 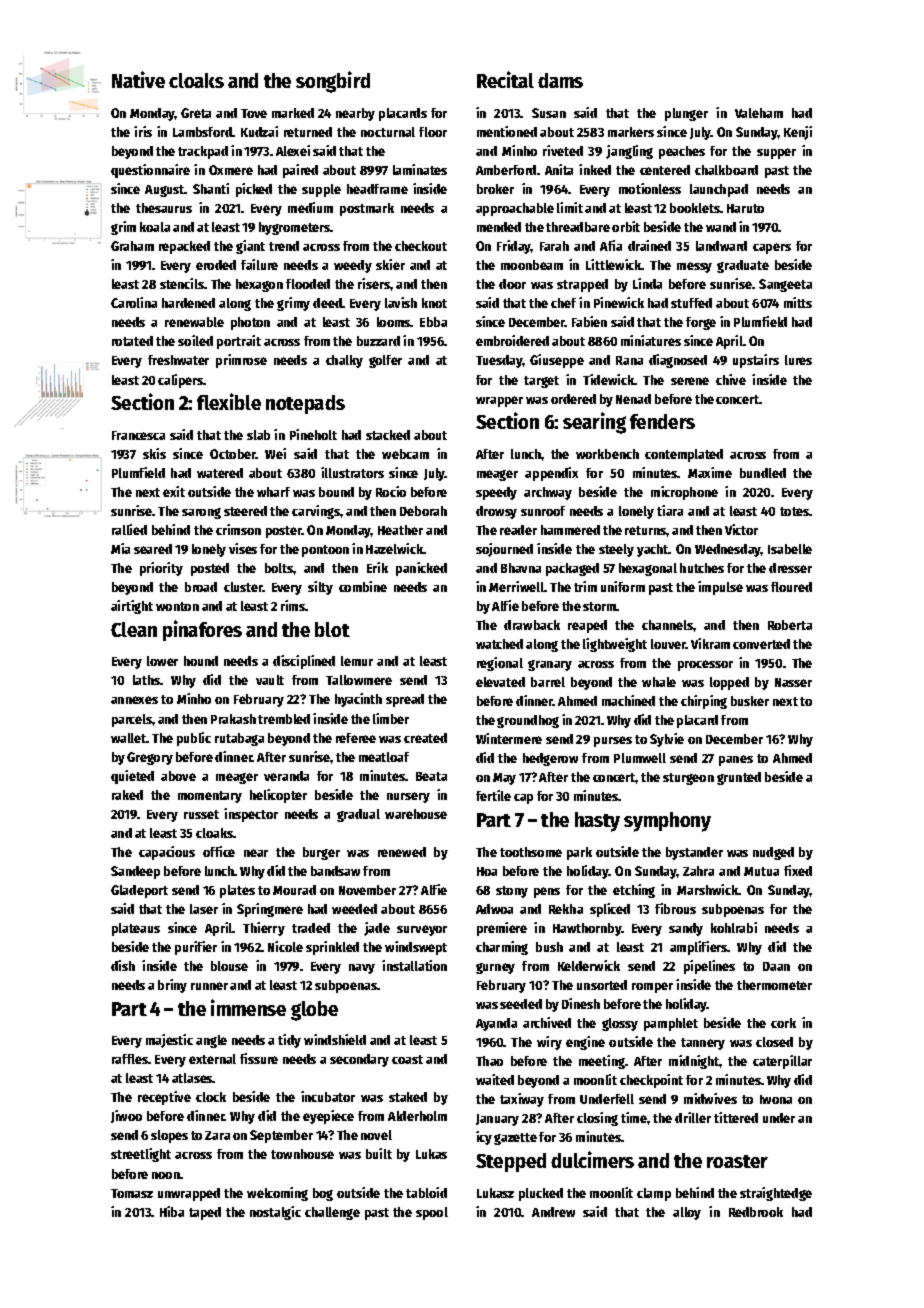 I want to click on songbird, so click(x=333, y=82).
